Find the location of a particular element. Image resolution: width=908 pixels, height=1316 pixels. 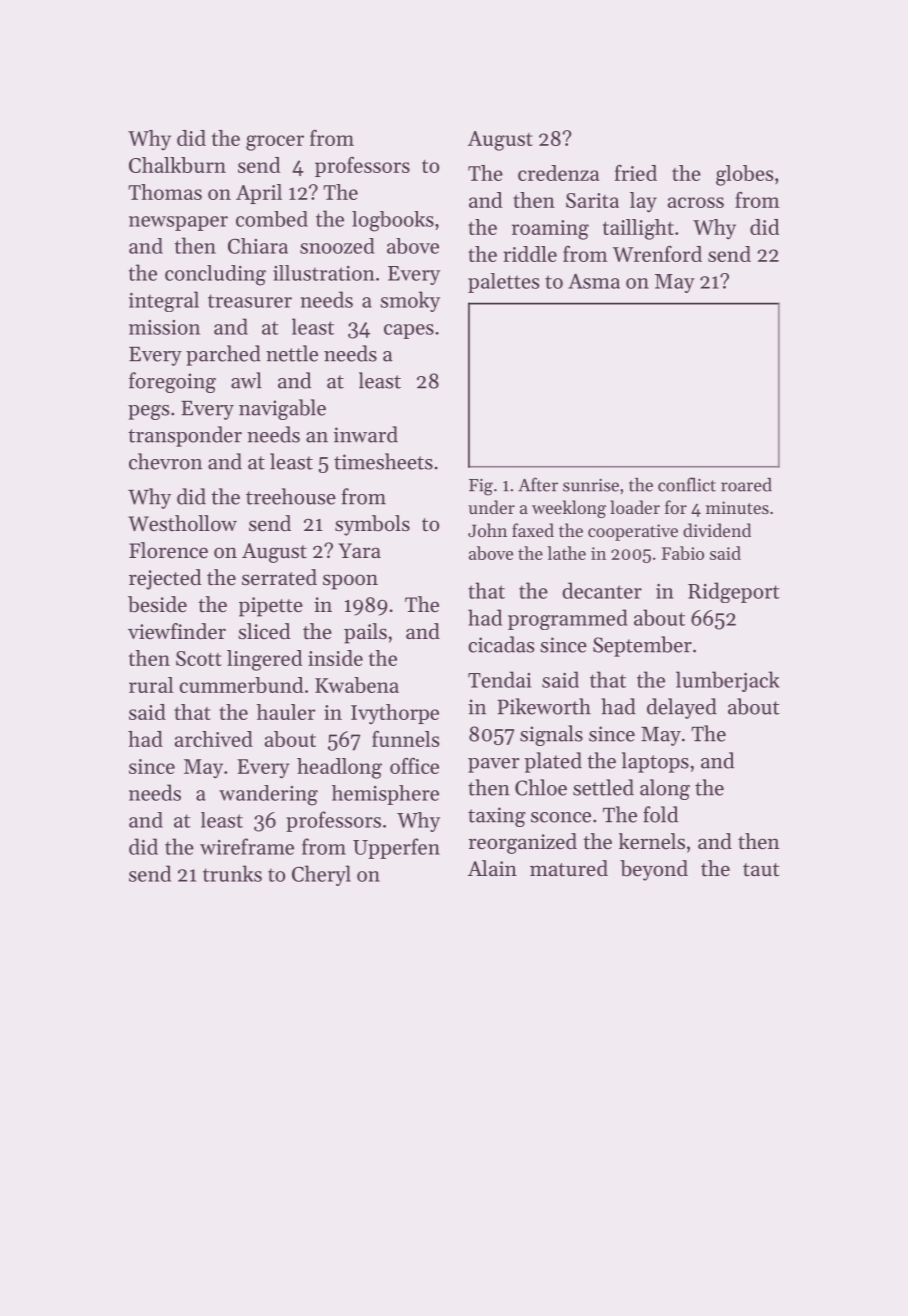

programmed is located at coordinates (568, 619).
